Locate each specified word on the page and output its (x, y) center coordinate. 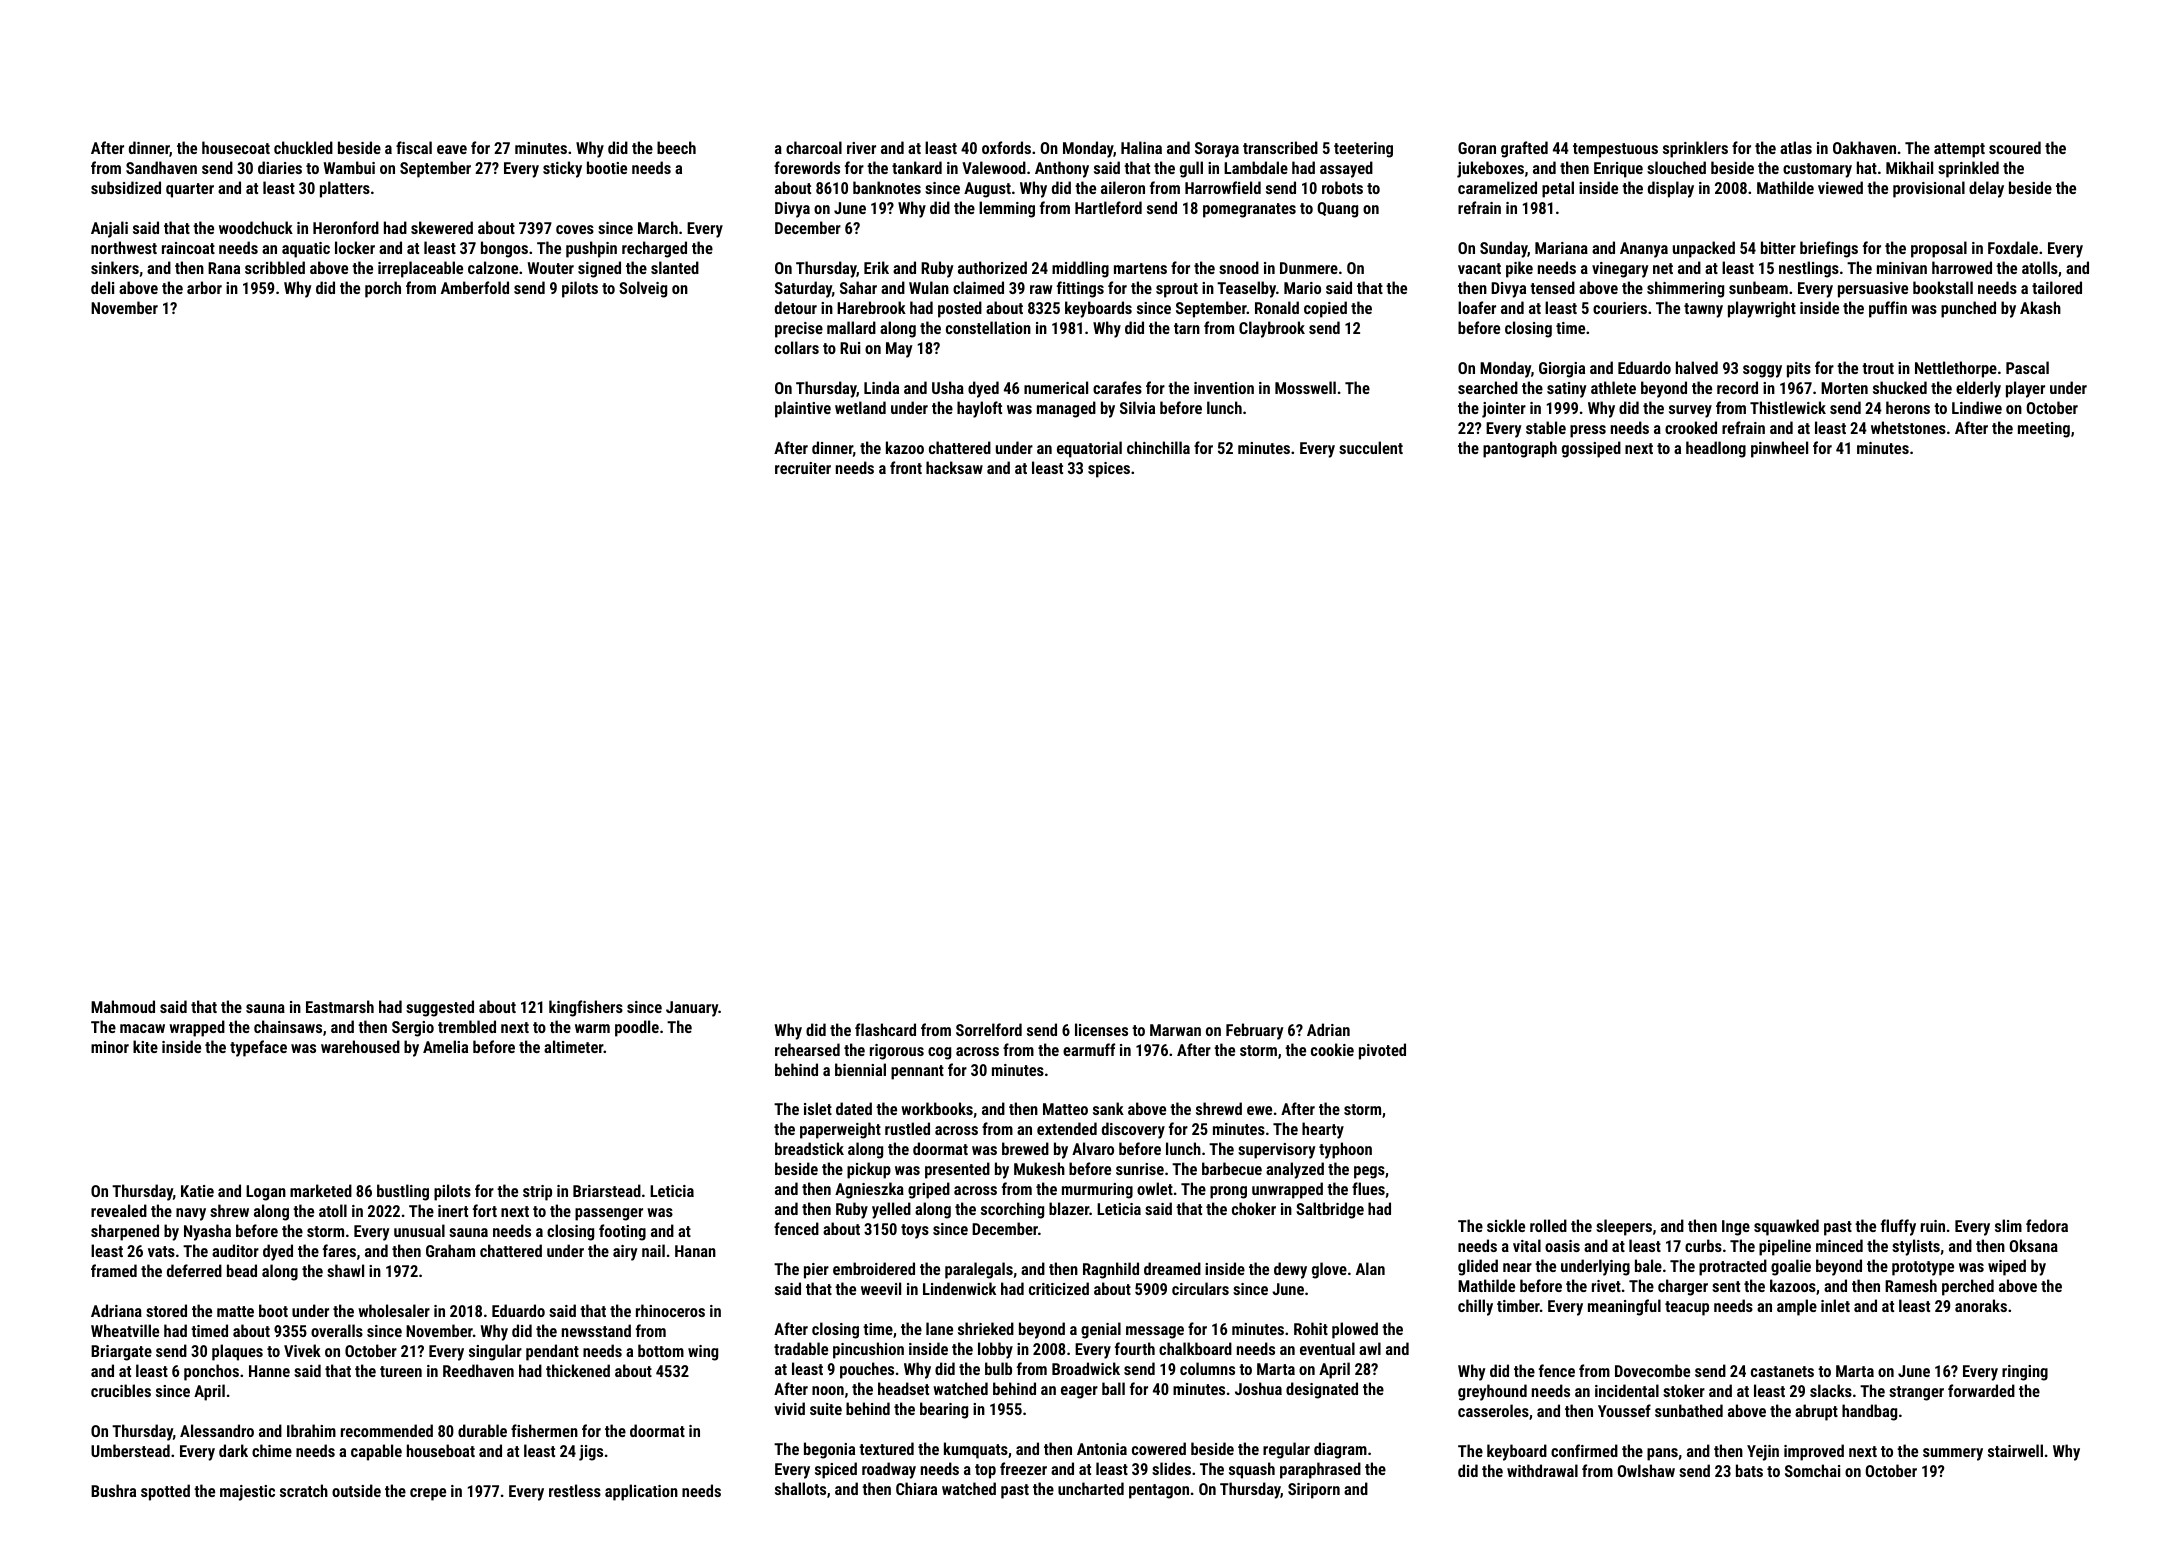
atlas (1796, 147)
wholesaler (394, 1310)
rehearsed (807, 1049)
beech (676, 147)
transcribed (1280, 147)
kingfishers (586, 1008)
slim (2008, 1225)
